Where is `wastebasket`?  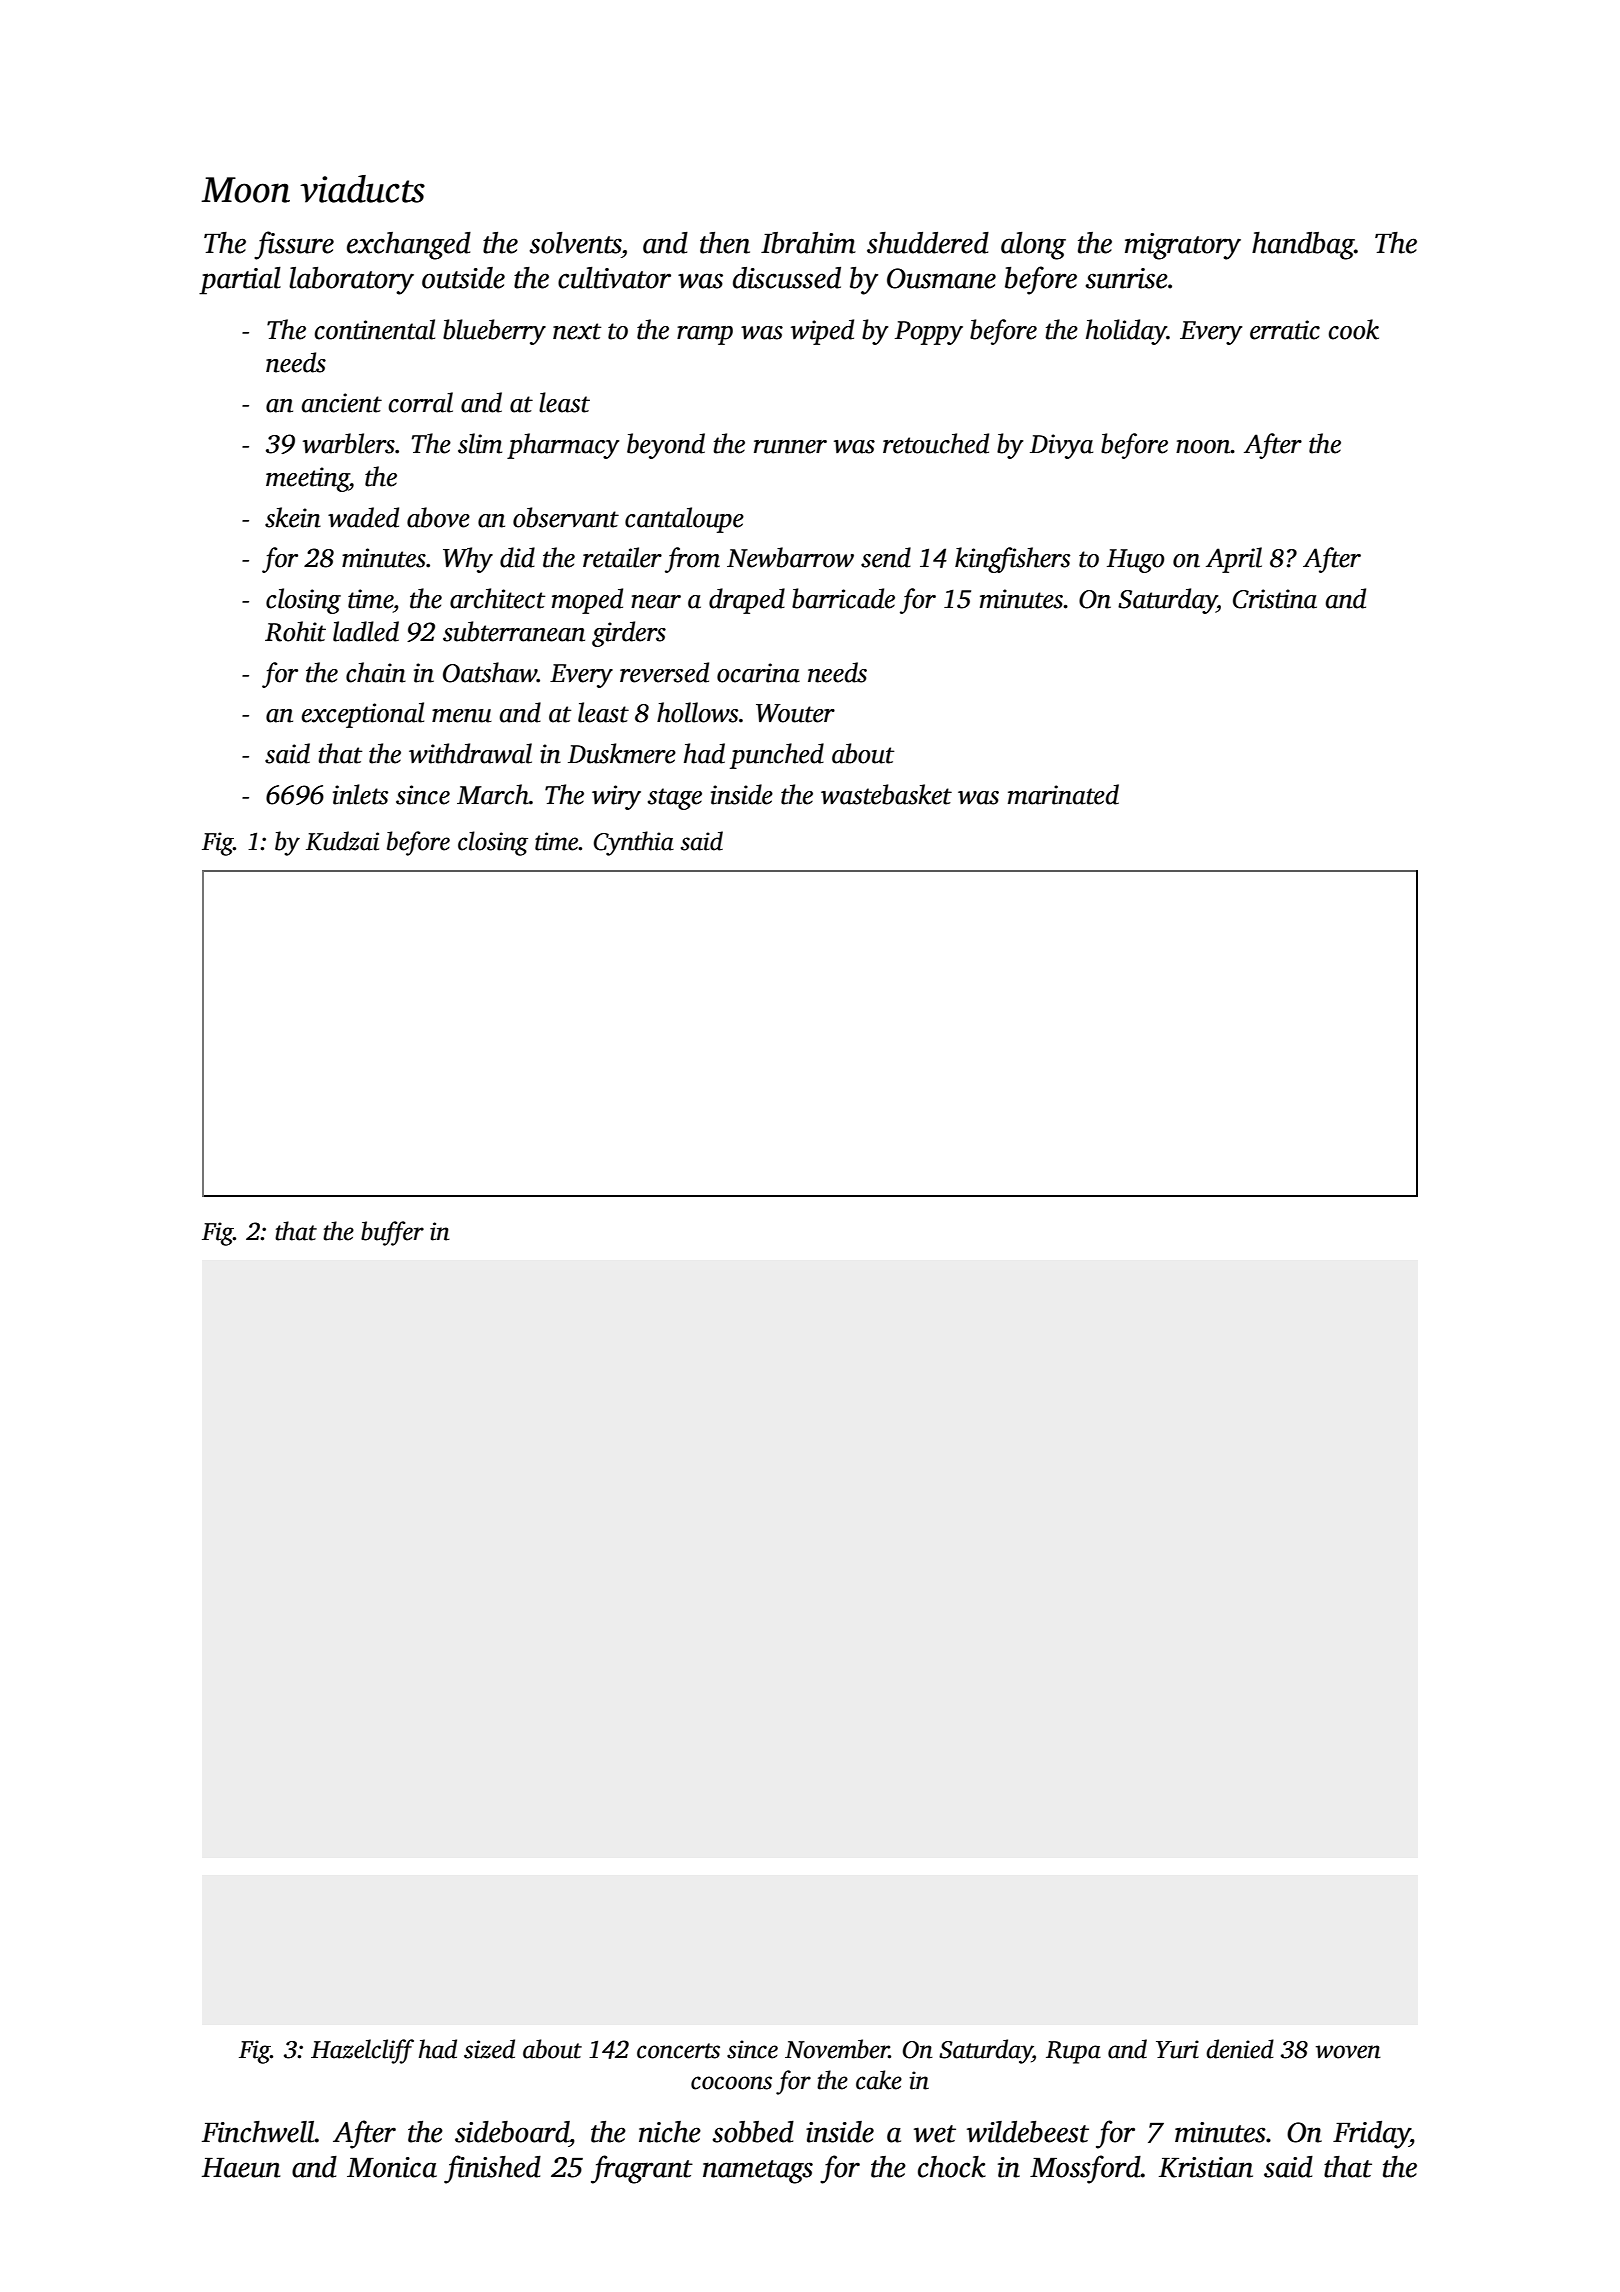
wastebasket is located at coordinates (886, 794).
